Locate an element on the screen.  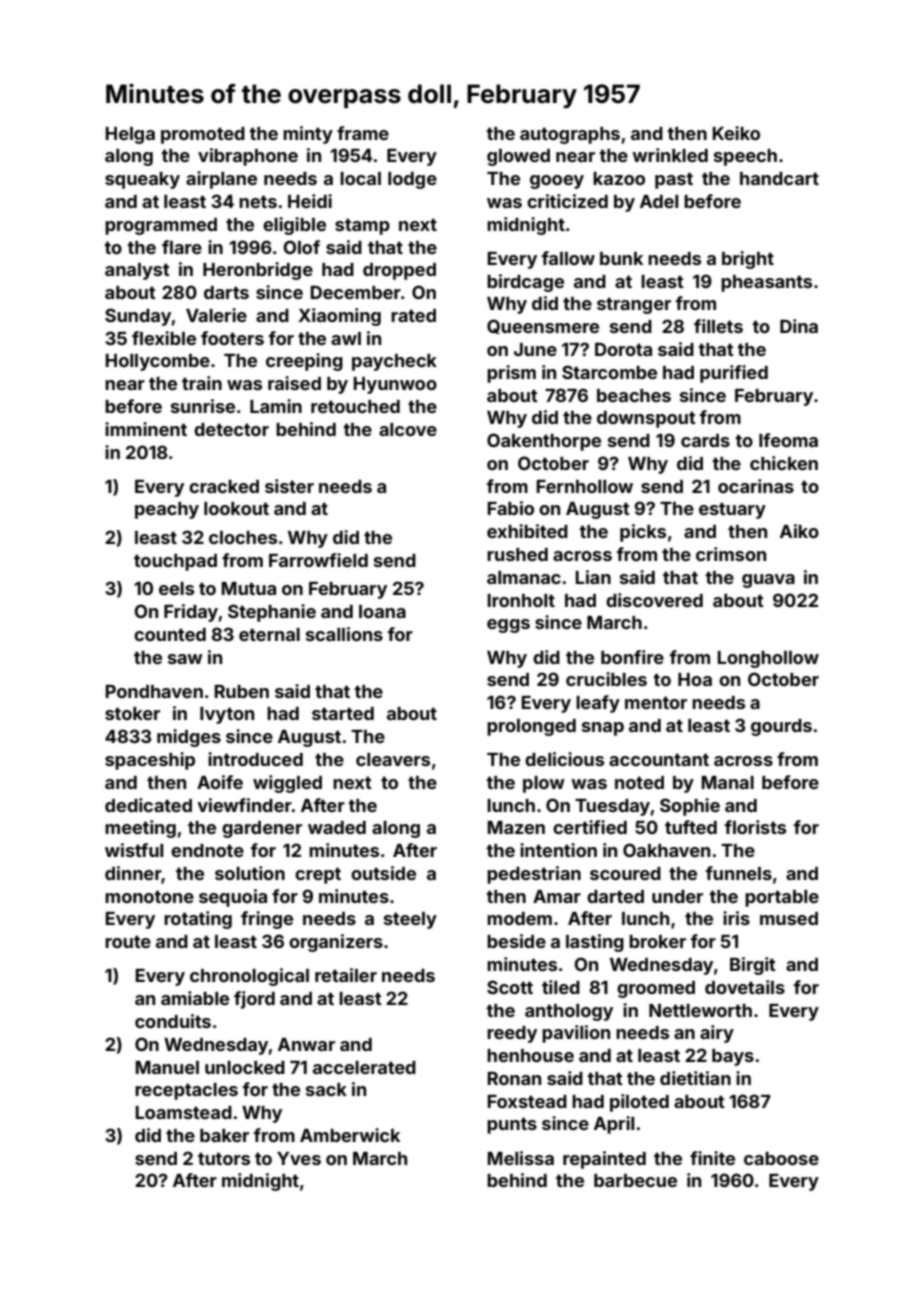
Hoa is located at coordinates (695, 679).
